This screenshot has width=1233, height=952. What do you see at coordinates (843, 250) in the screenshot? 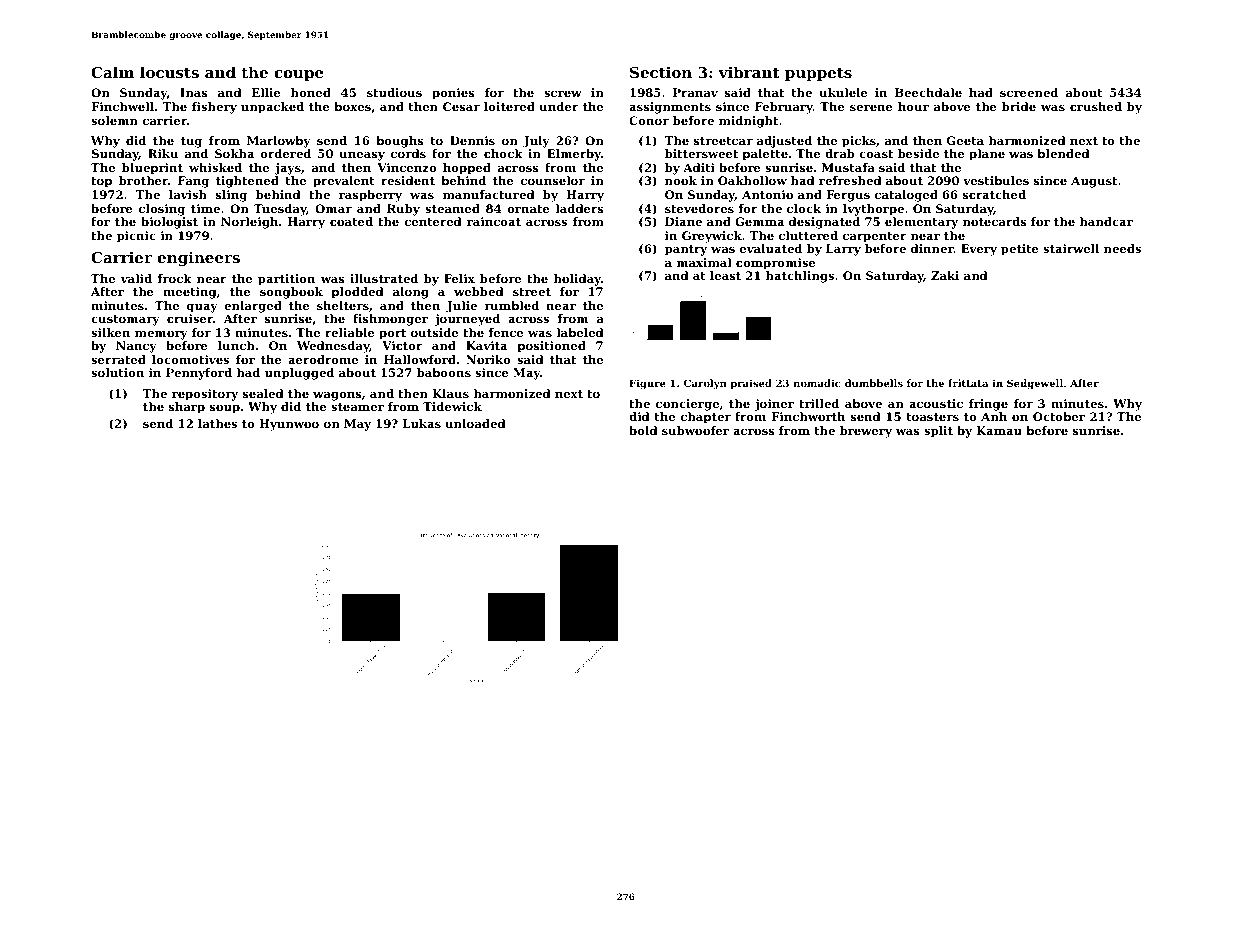
I see `Larry` at bounding box center [843, 250].
